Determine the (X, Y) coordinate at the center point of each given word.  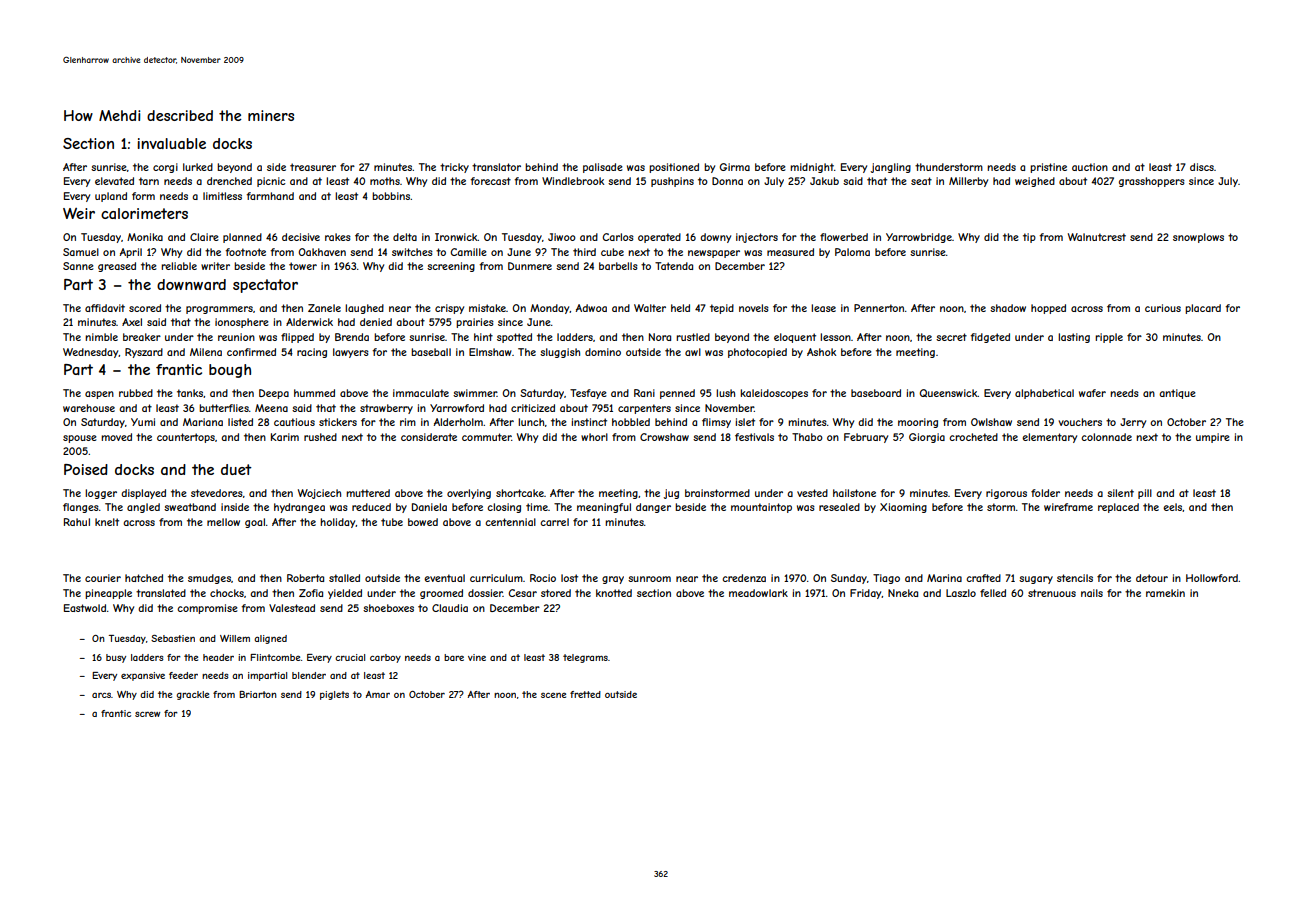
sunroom (649, 579)
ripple (1109, 338)
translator (496, 167)
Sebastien (173, 638)
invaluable (171, 143)
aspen (99, 395)
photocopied (757, 353)
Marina (944, 578)
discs (1202, 167)
